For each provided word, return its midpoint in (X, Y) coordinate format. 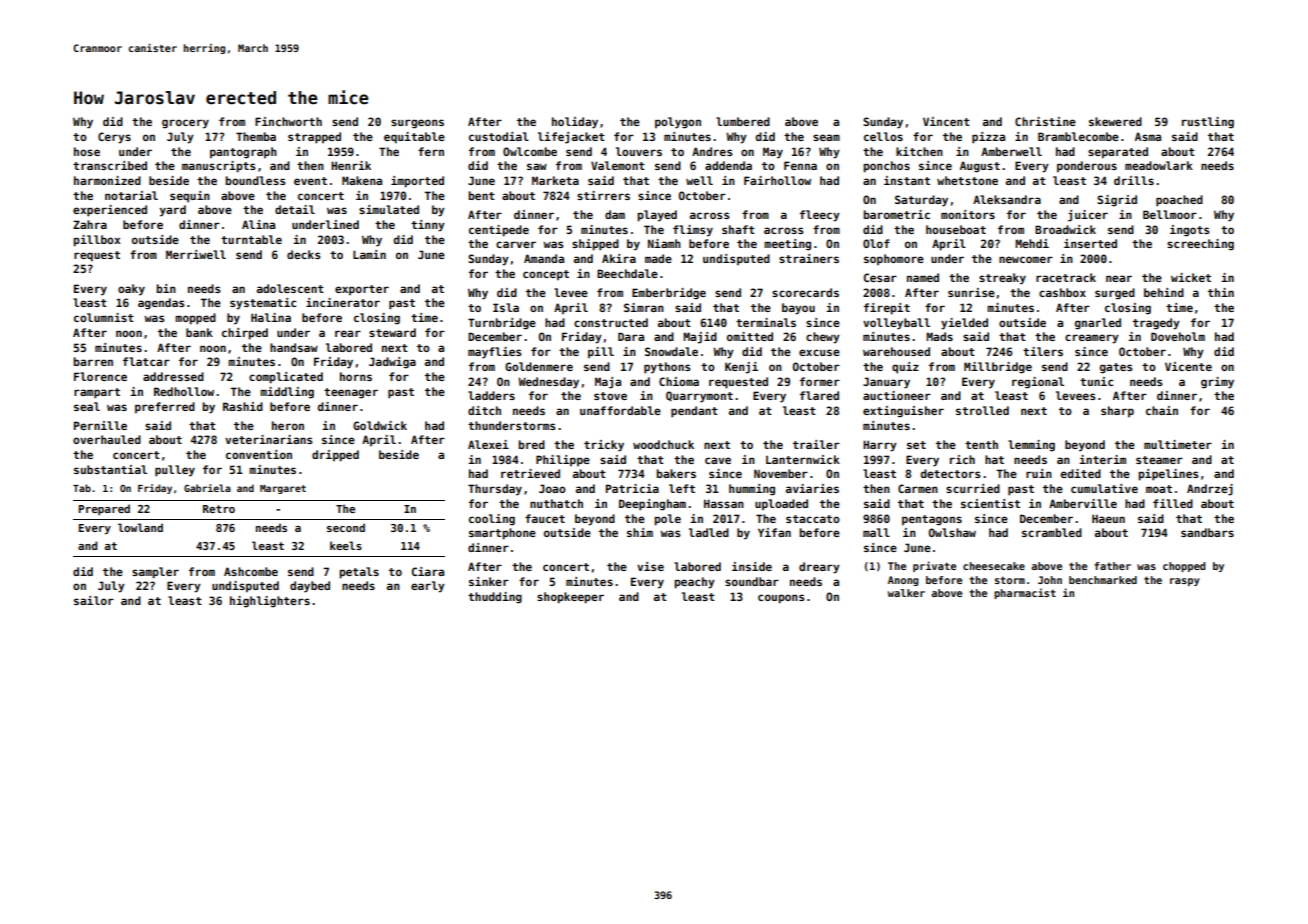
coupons (781, 599)
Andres (712, 151)
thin (1221, 292)
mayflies (495, 353)
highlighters (270, 602)
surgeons (417, 124)
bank (199, 332)
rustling (1208, 123)
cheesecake (994, 566)
